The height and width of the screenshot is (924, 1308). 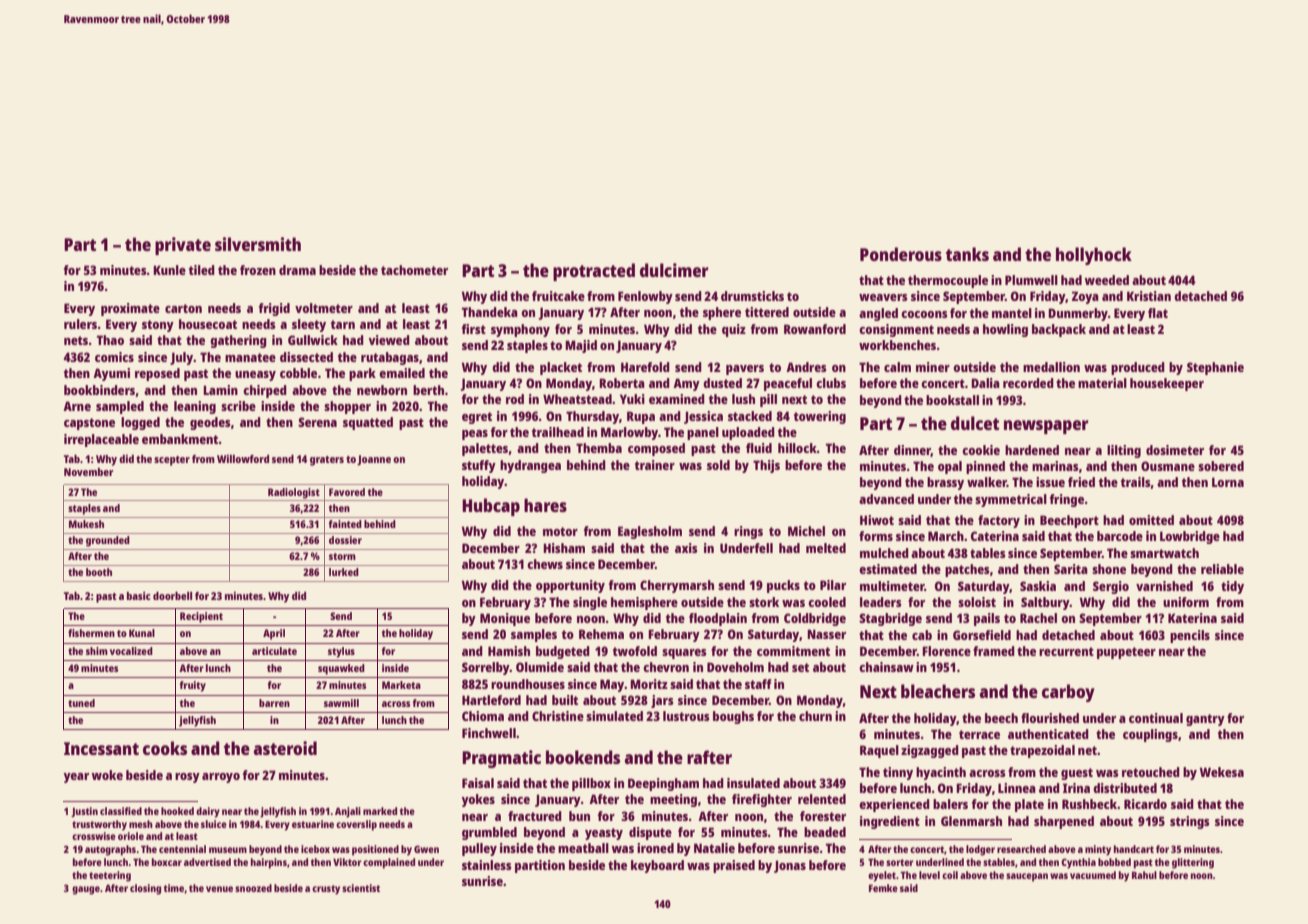 I want to click on scientist, so click(x=361, y=888).
